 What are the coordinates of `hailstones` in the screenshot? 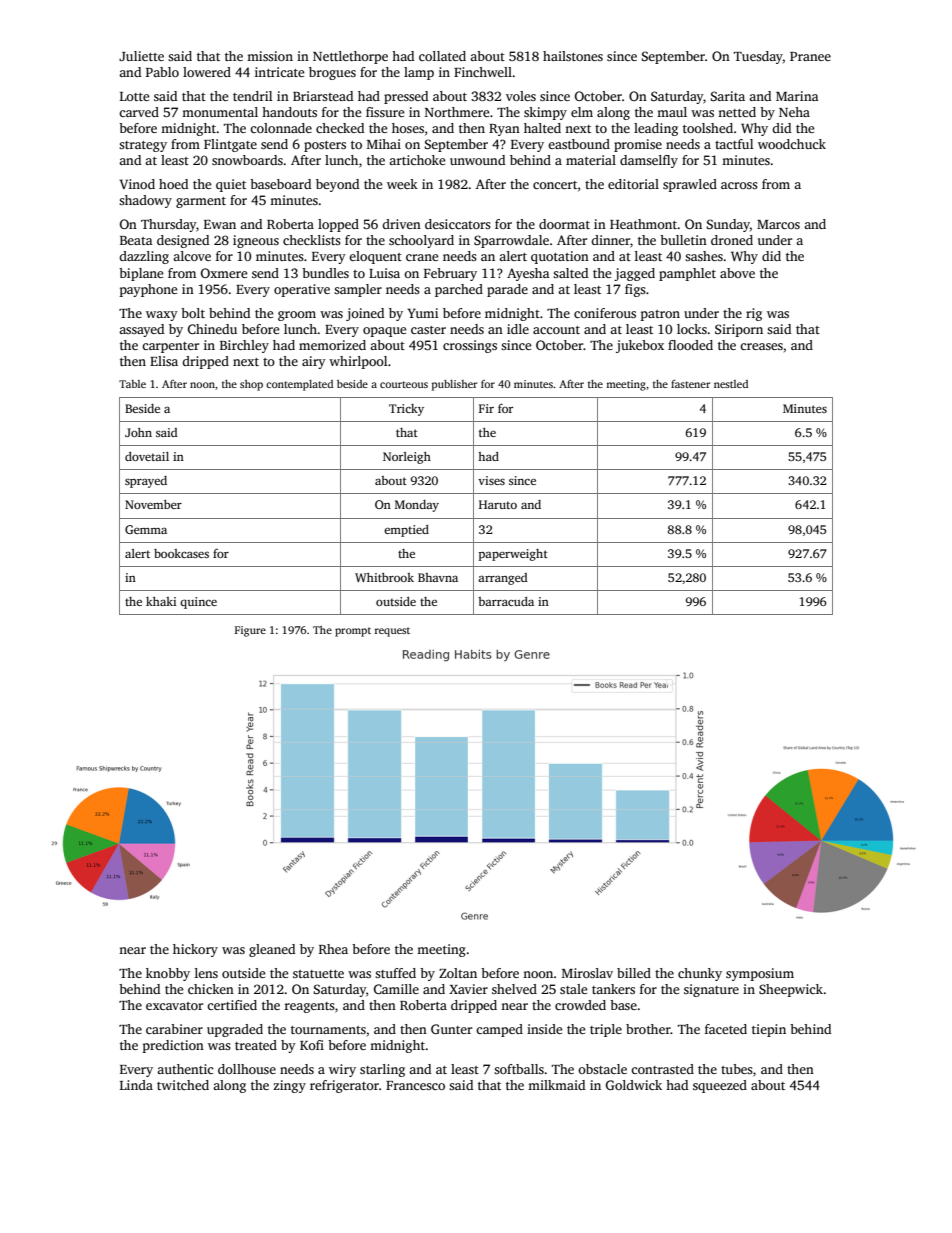 It's located at (573, 56).
